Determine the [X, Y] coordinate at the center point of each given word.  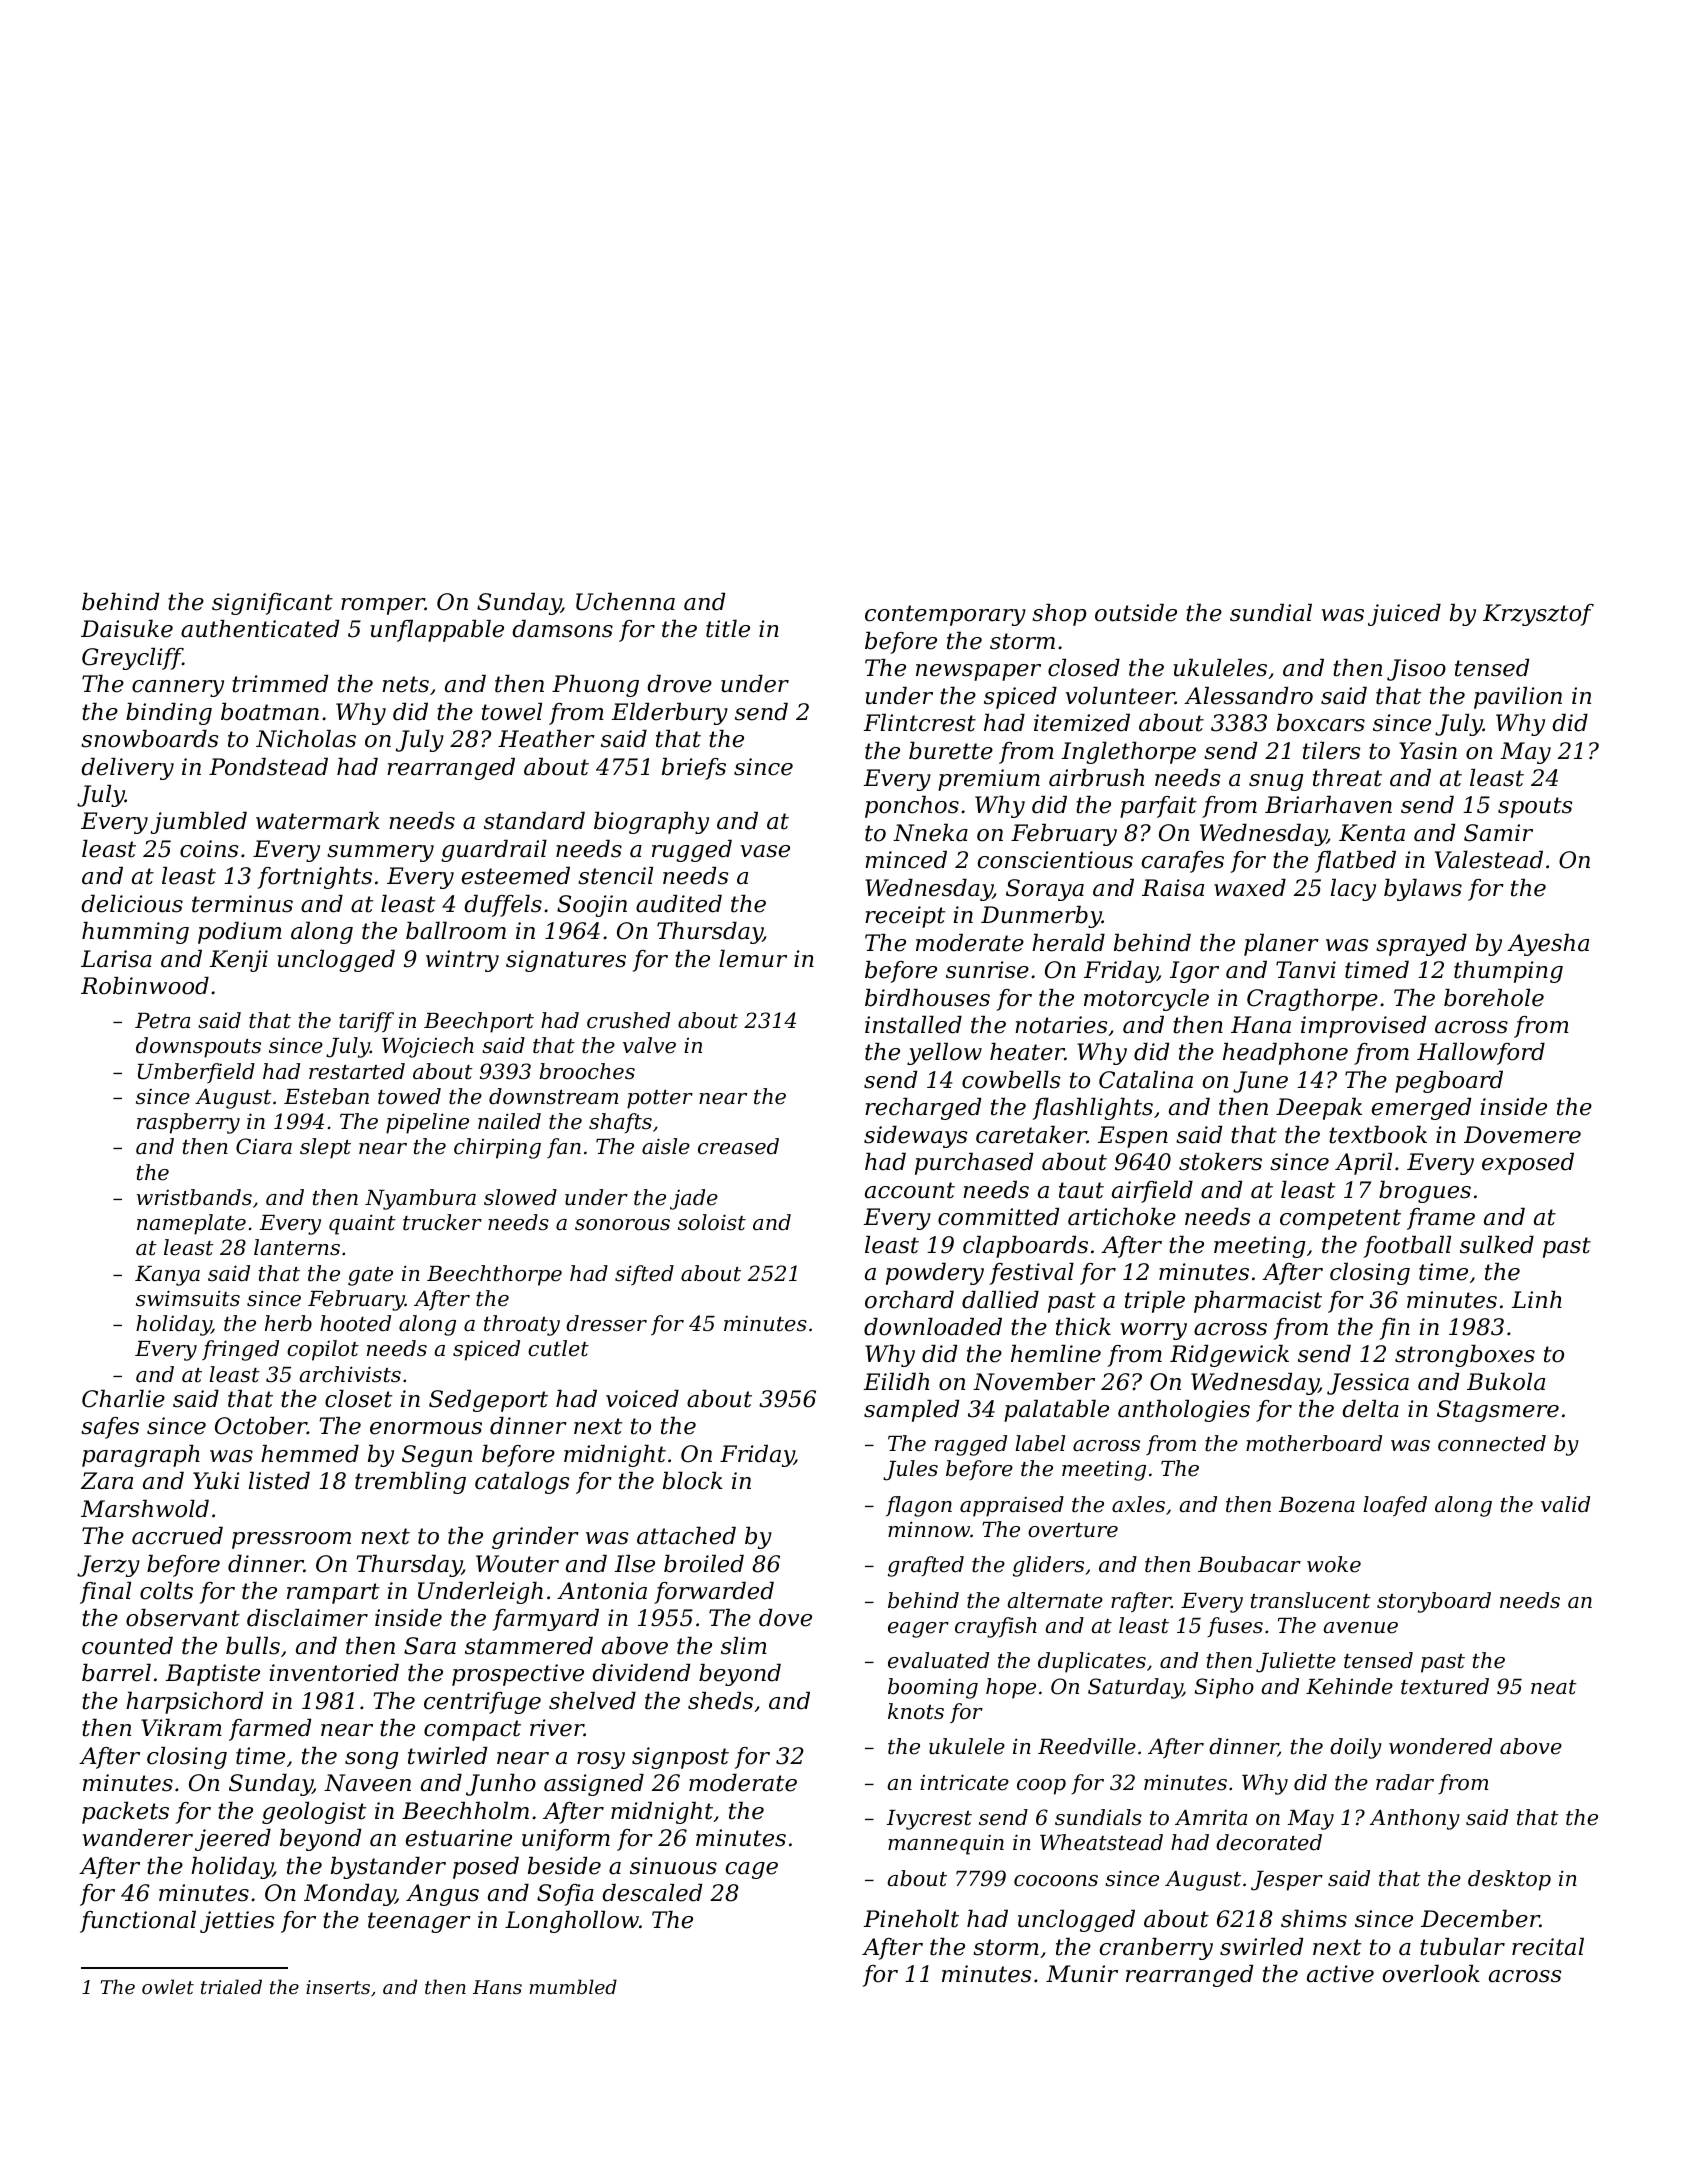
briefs [694, 769]
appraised [1012, 1506]
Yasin [1428, 751]
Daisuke [127, 629]
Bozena [1317, 1505]
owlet [168, 1986]
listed [279, 1481]
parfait [1158, 807]
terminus [242, 904]
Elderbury [669, 714]
